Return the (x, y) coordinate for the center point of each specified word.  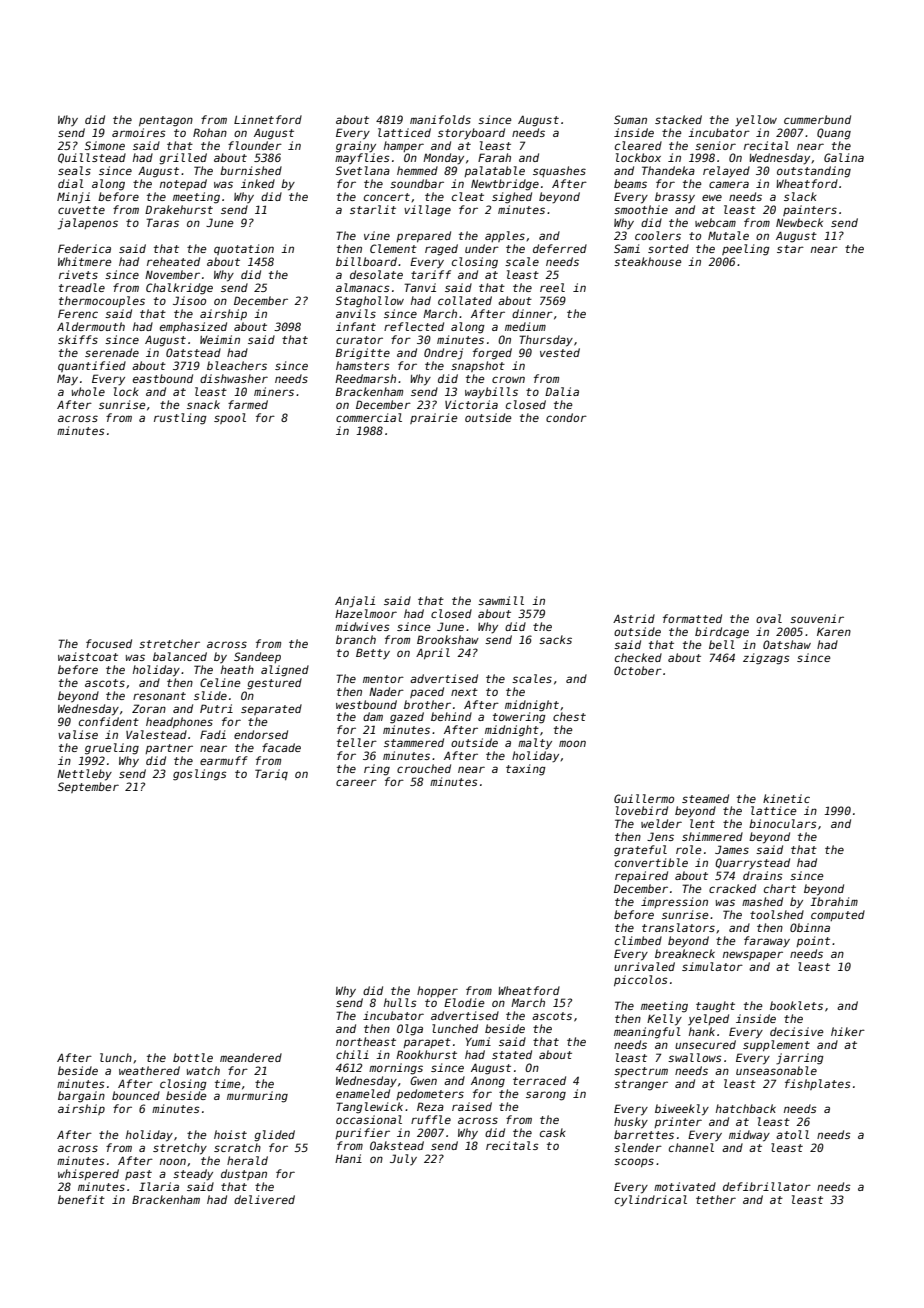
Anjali (355, 602)
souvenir (817, 618)
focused (109, 643)
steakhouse (647, 261)
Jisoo (189, 300)
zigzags (766, 659)
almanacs (363, 287)
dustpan (244, 1174)
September (88, 787)
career (356, 782)
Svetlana (363, 170)
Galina (844, 157)
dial (71, 183)
